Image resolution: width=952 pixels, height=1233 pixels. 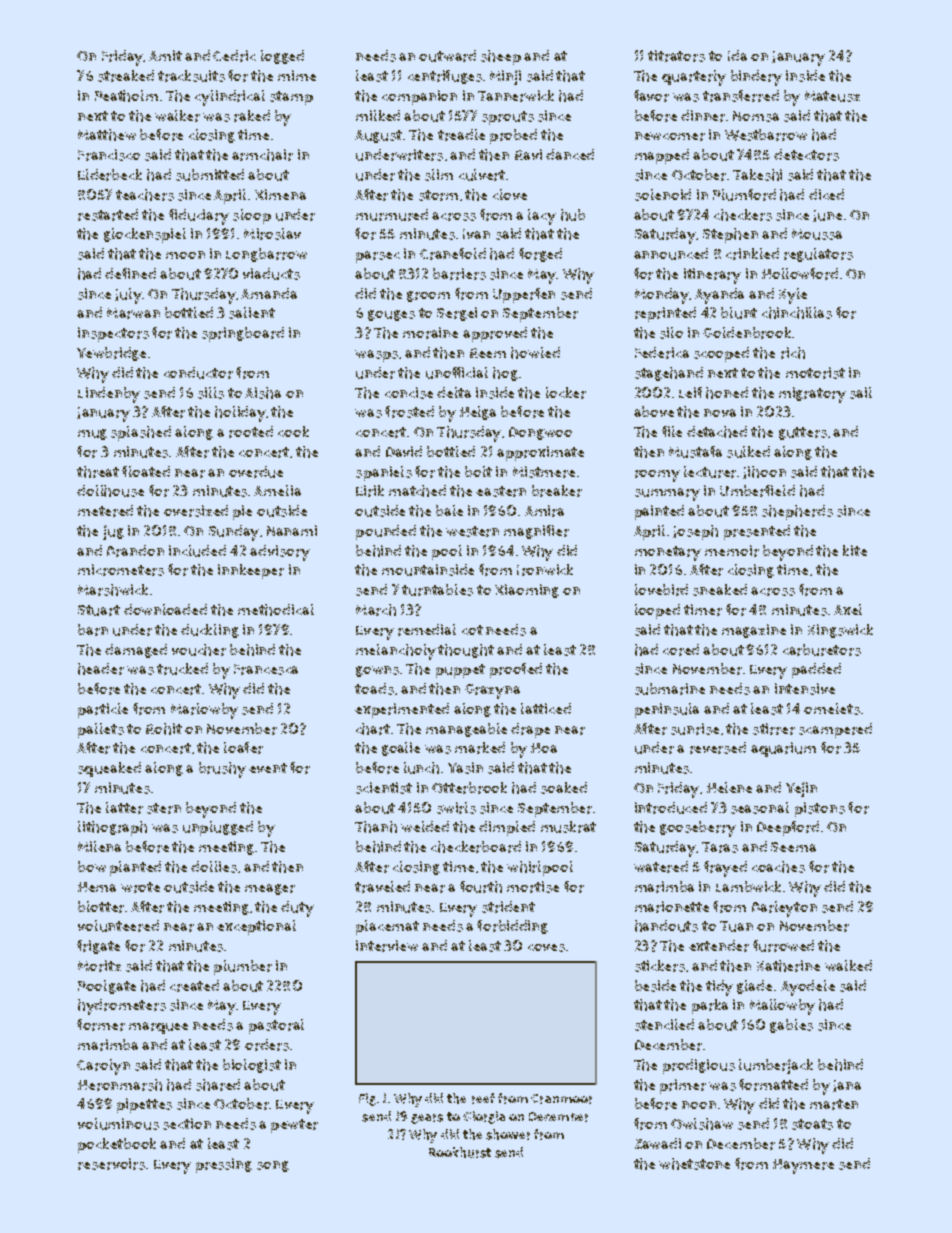 What do you see at coordinates (676, 56) in the screenshot?
I see `titrators` at bounding box center [676, 56].
